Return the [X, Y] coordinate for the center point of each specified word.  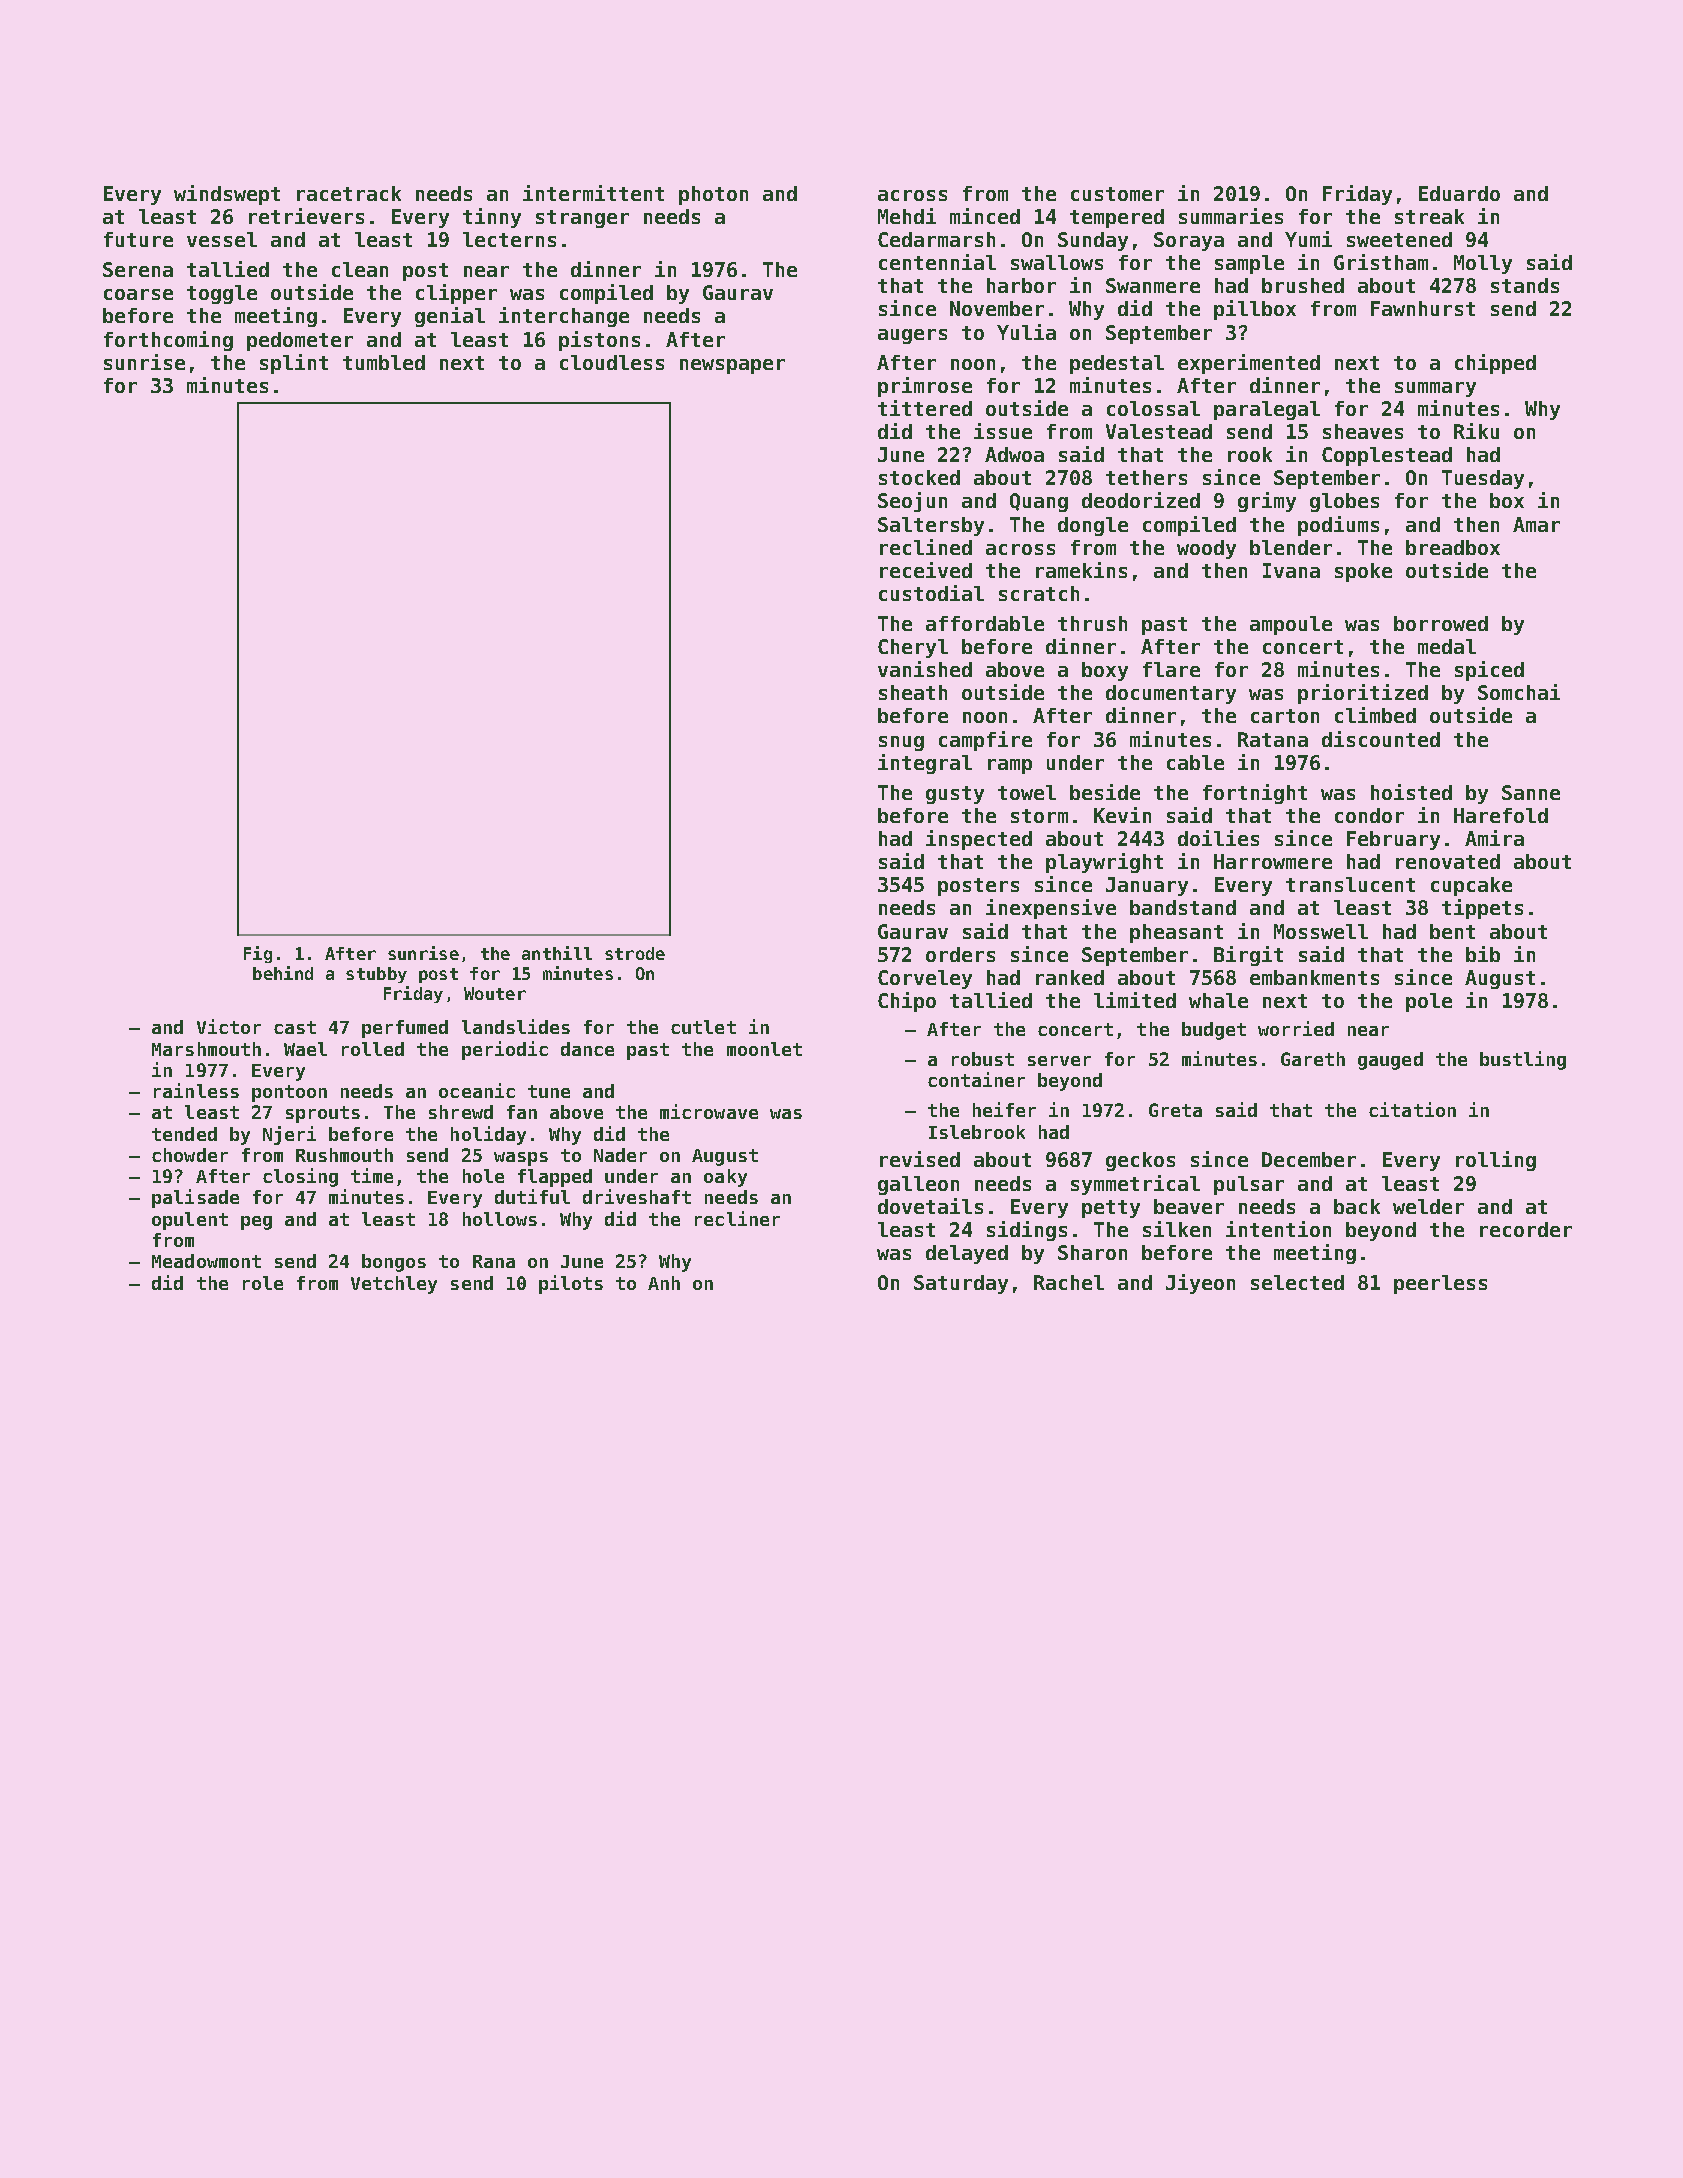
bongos [394, 1263]
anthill [557, 953]
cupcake [1471, 886]
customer [1117, 194]
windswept [227, 195]
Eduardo [1459, 193]
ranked [1070, 977]
